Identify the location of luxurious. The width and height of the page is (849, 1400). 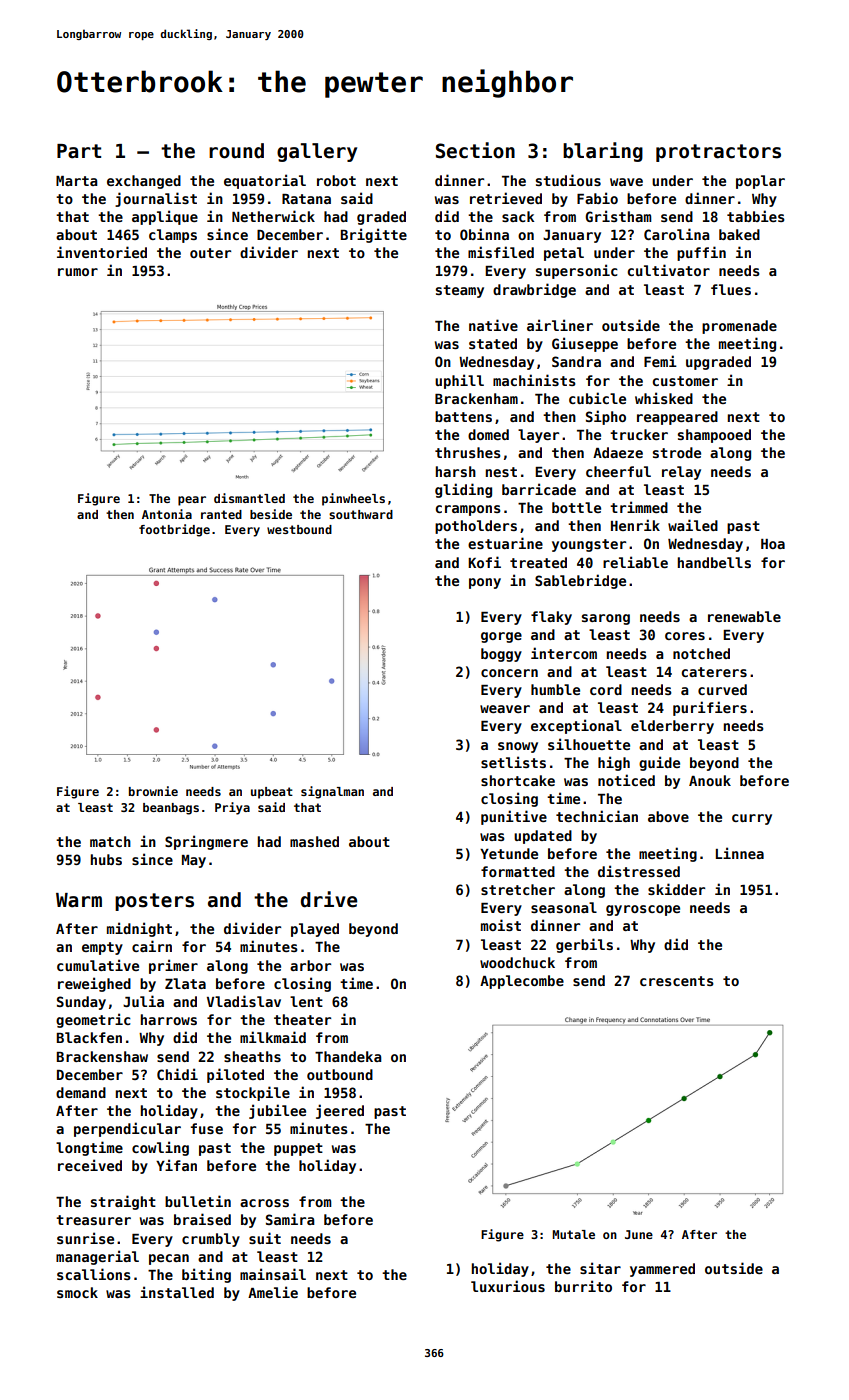
(508, 1286).
